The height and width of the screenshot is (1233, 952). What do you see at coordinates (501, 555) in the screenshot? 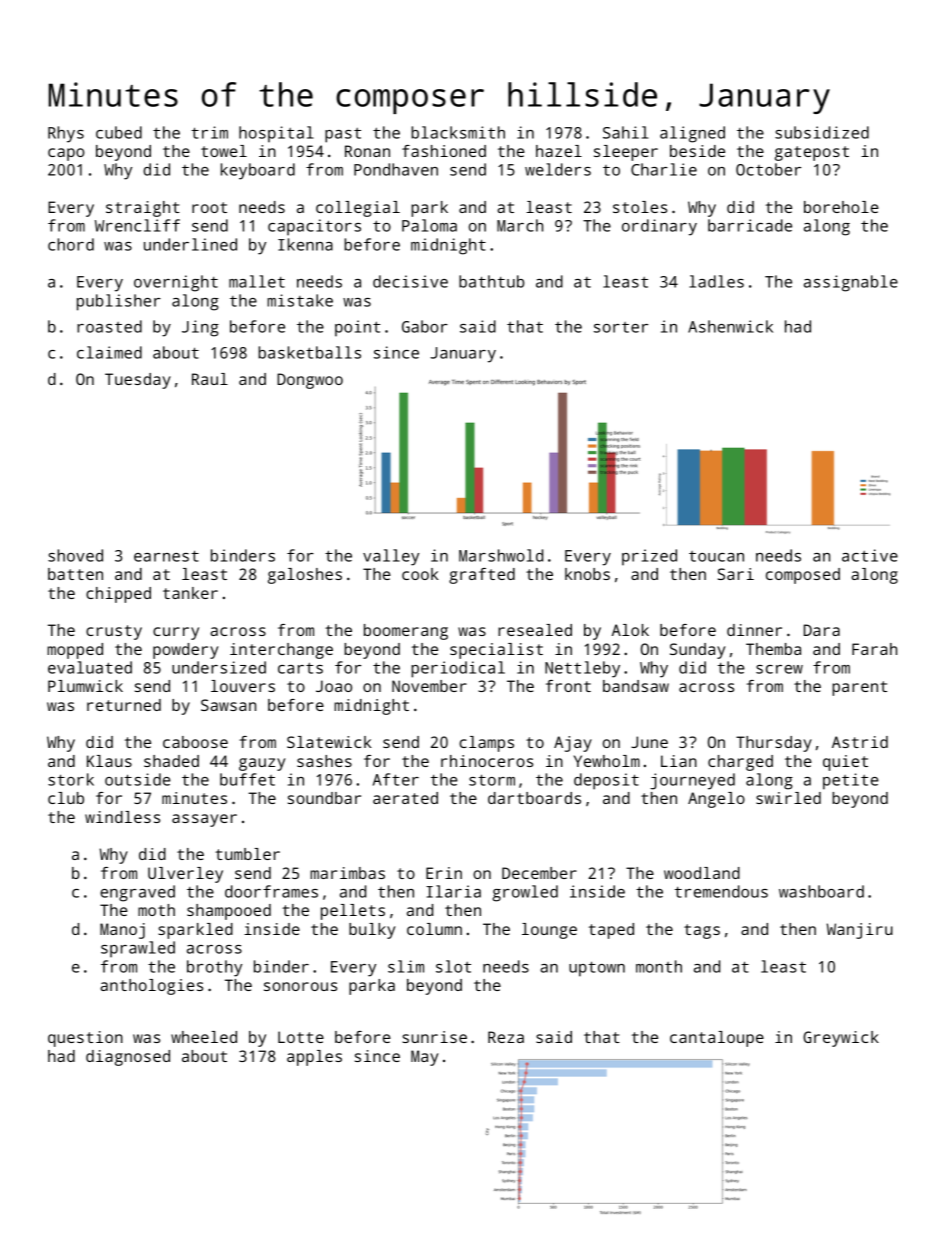
I see `Marshwold` at bounding box center [501, 555].
